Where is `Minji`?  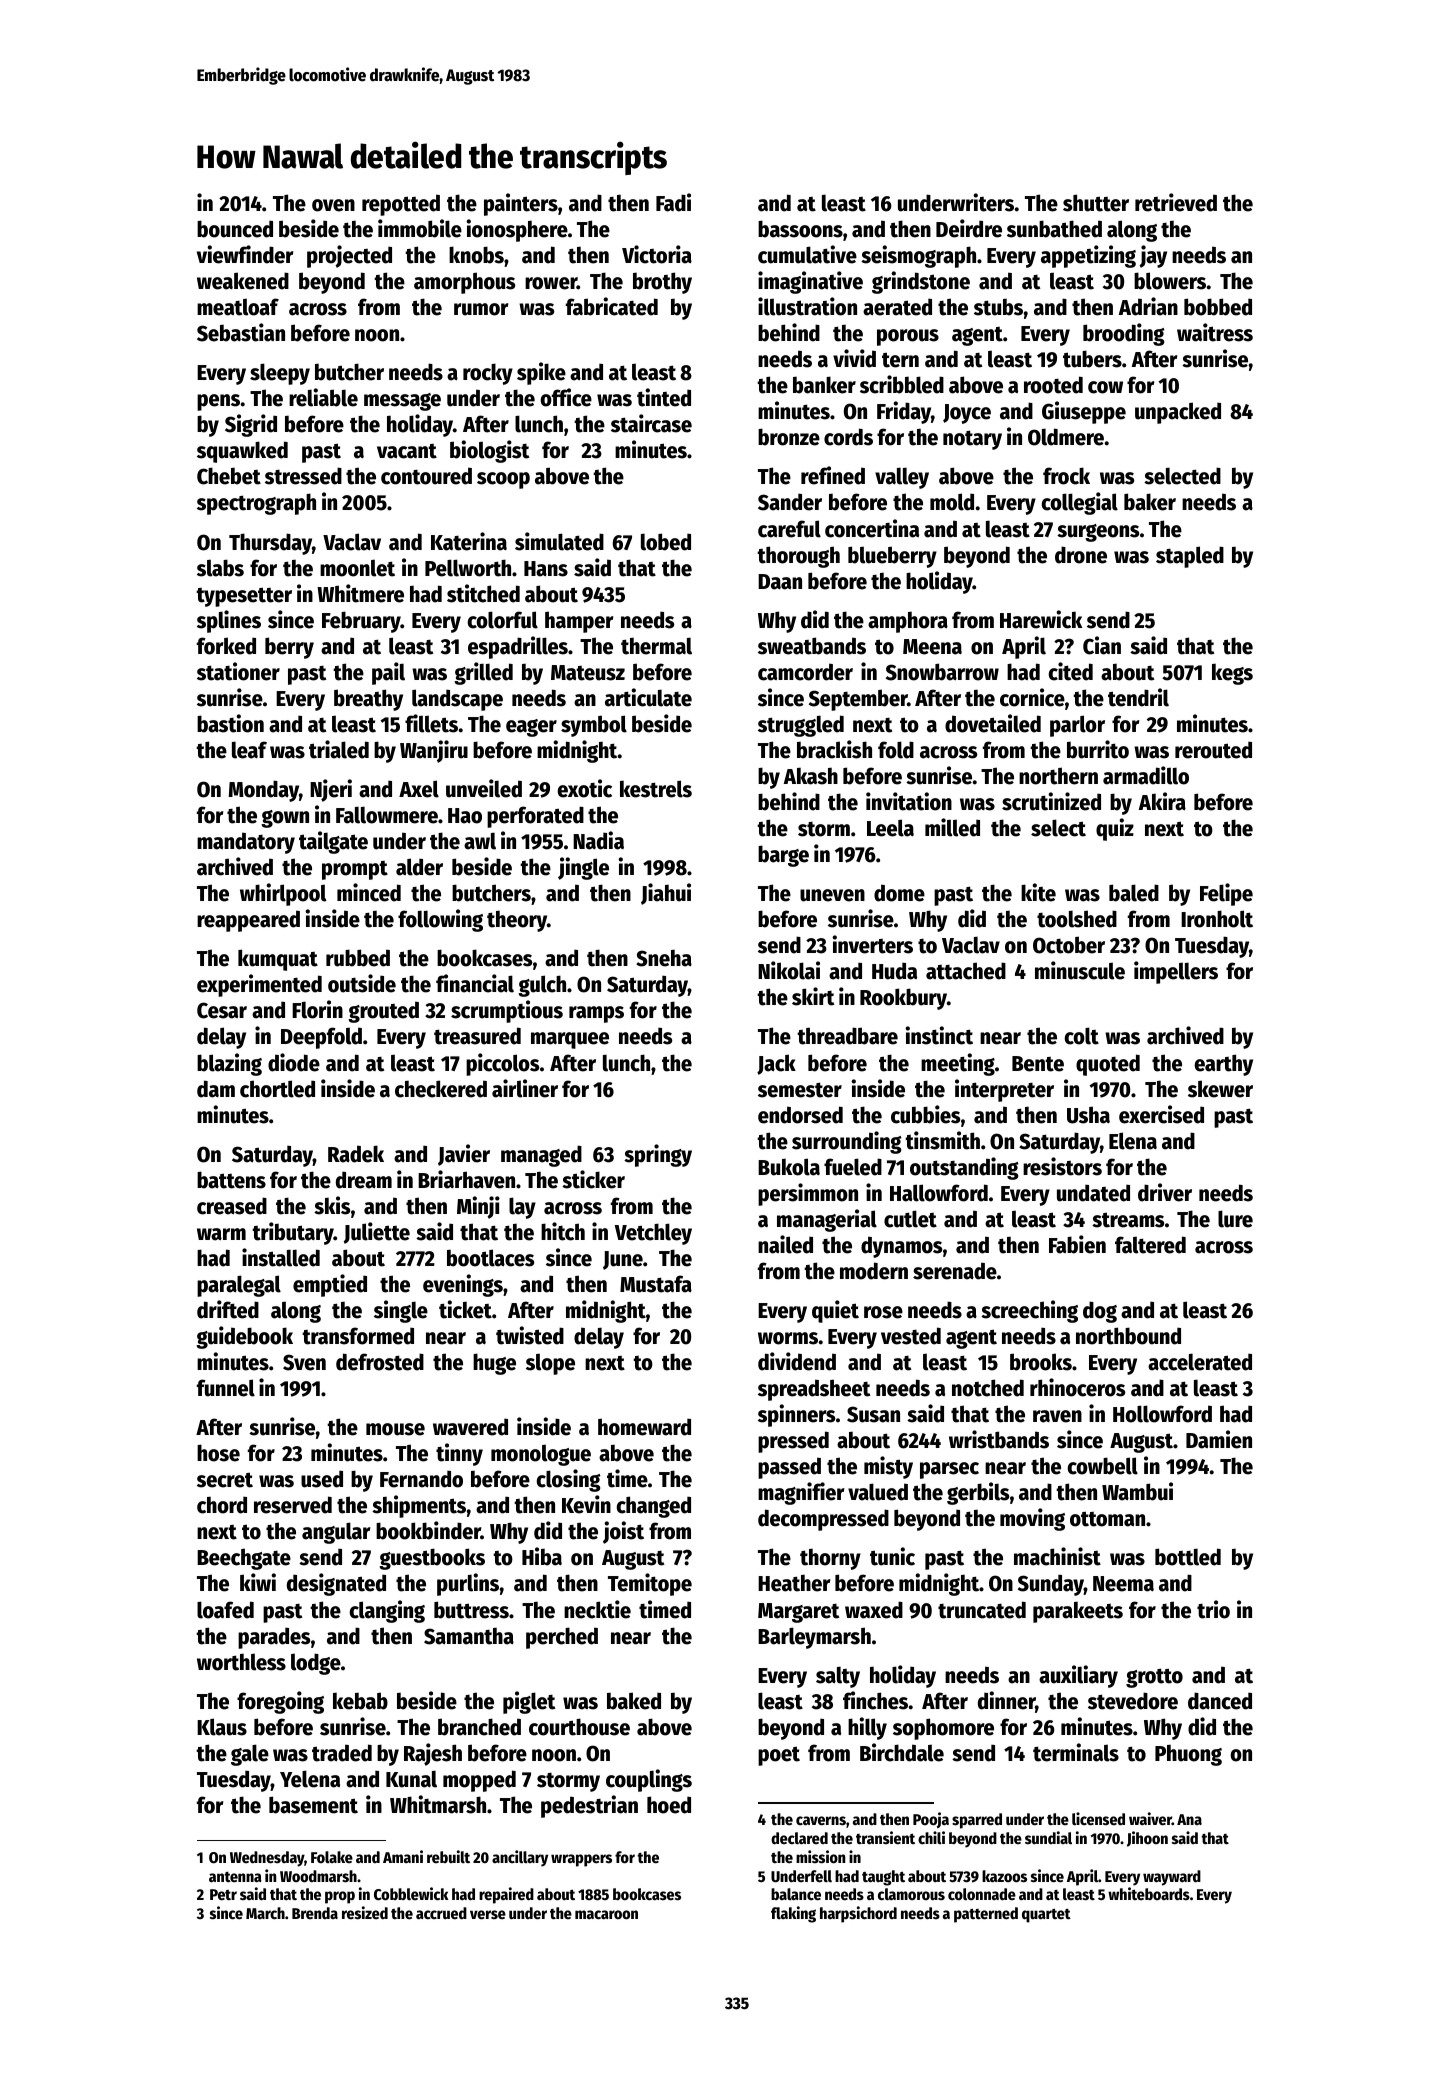
Minji is located at coordinates (478, 1207).
